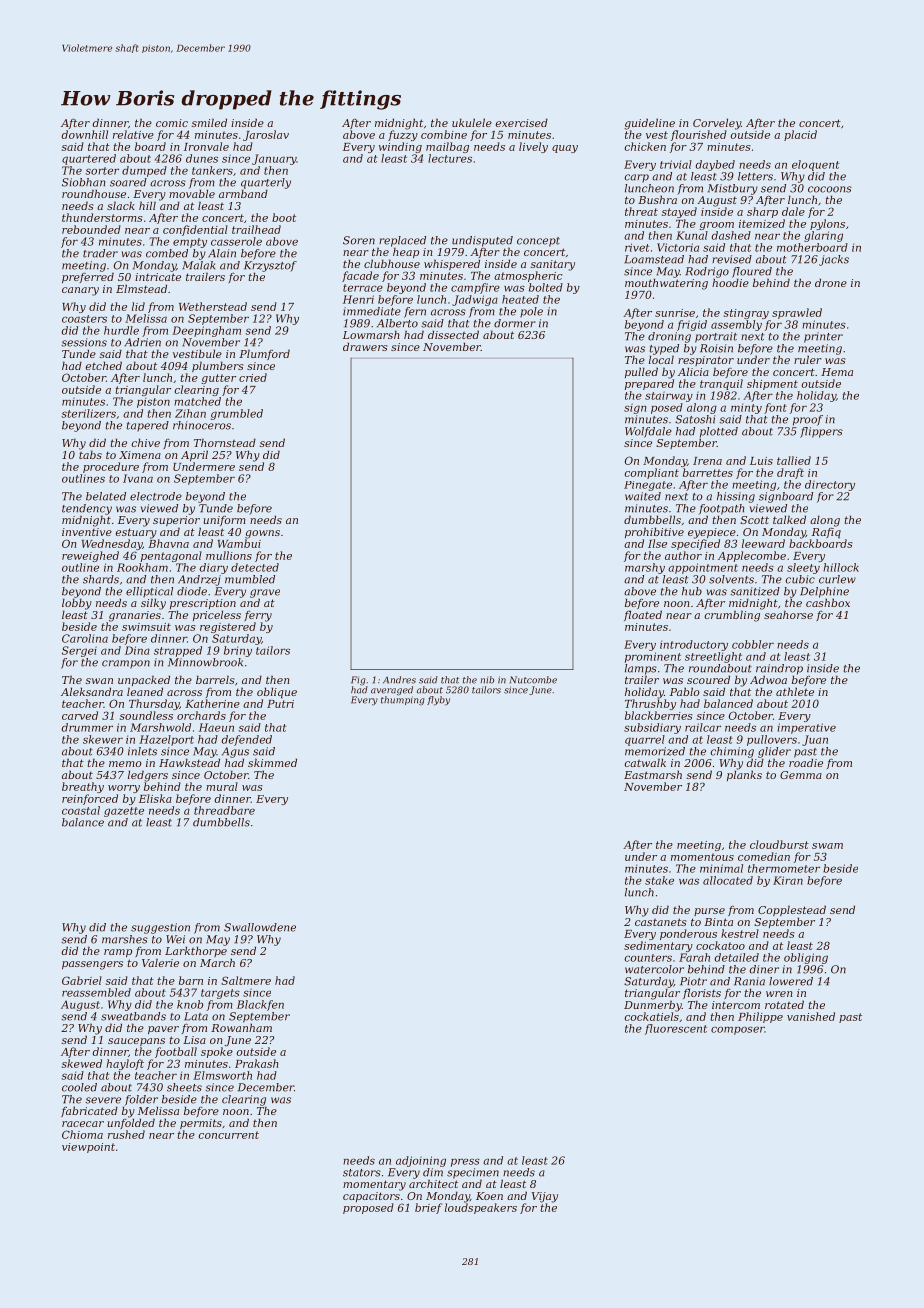 The image size is (924, 1308). What do you see at coordinates (101, 579) in the screenshot?
I see `shards` at bounding box center [101, 579].
